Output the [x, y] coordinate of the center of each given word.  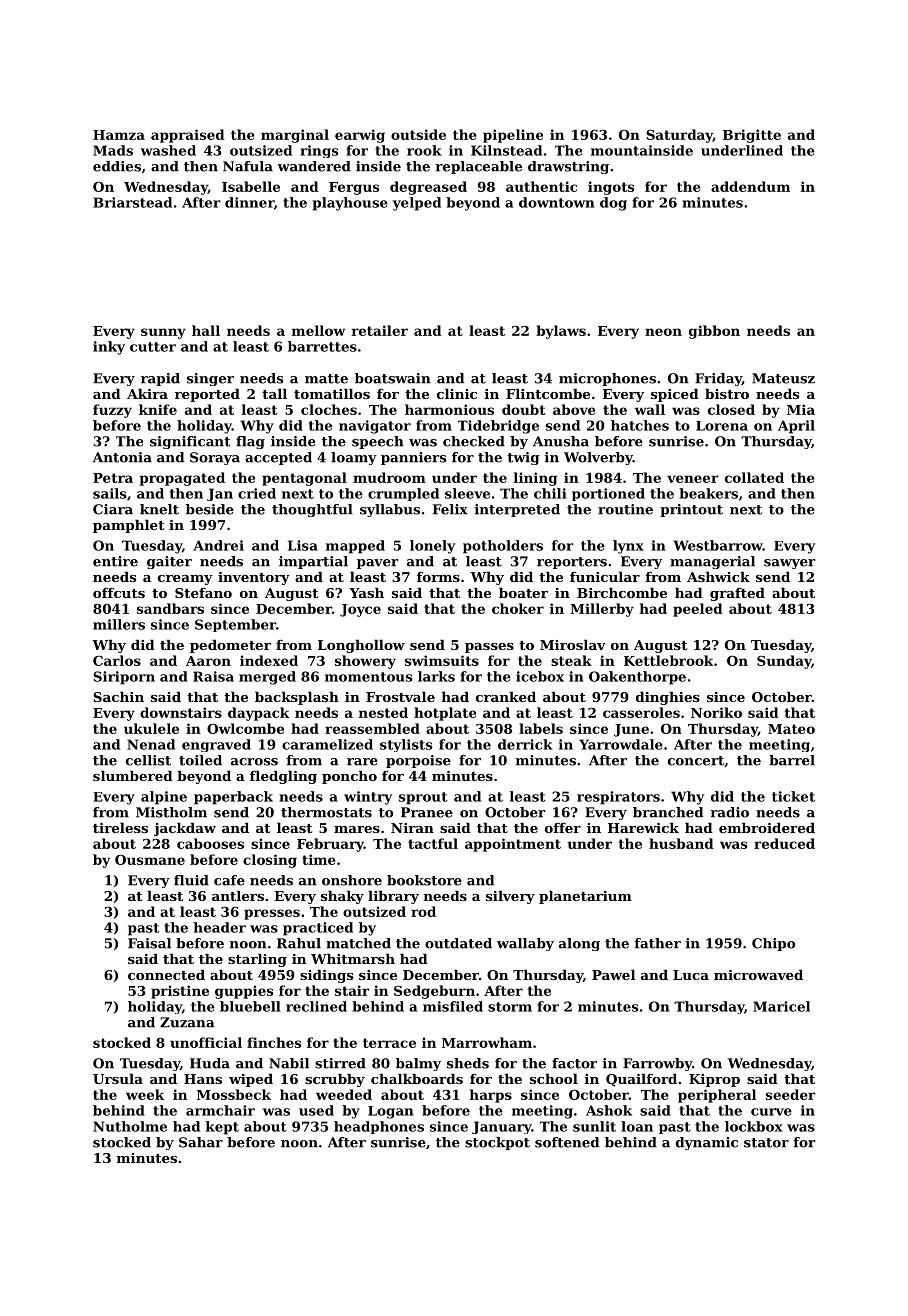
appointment [513, 845]
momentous [368, 677]
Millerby [602, 610]
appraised [188, 136]
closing [270, 861]
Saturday [679, 136]
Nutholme [130, 1126]
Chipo [773, 944]
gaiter [169, 562]
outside [418, 134]
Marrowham [487, 1042]
